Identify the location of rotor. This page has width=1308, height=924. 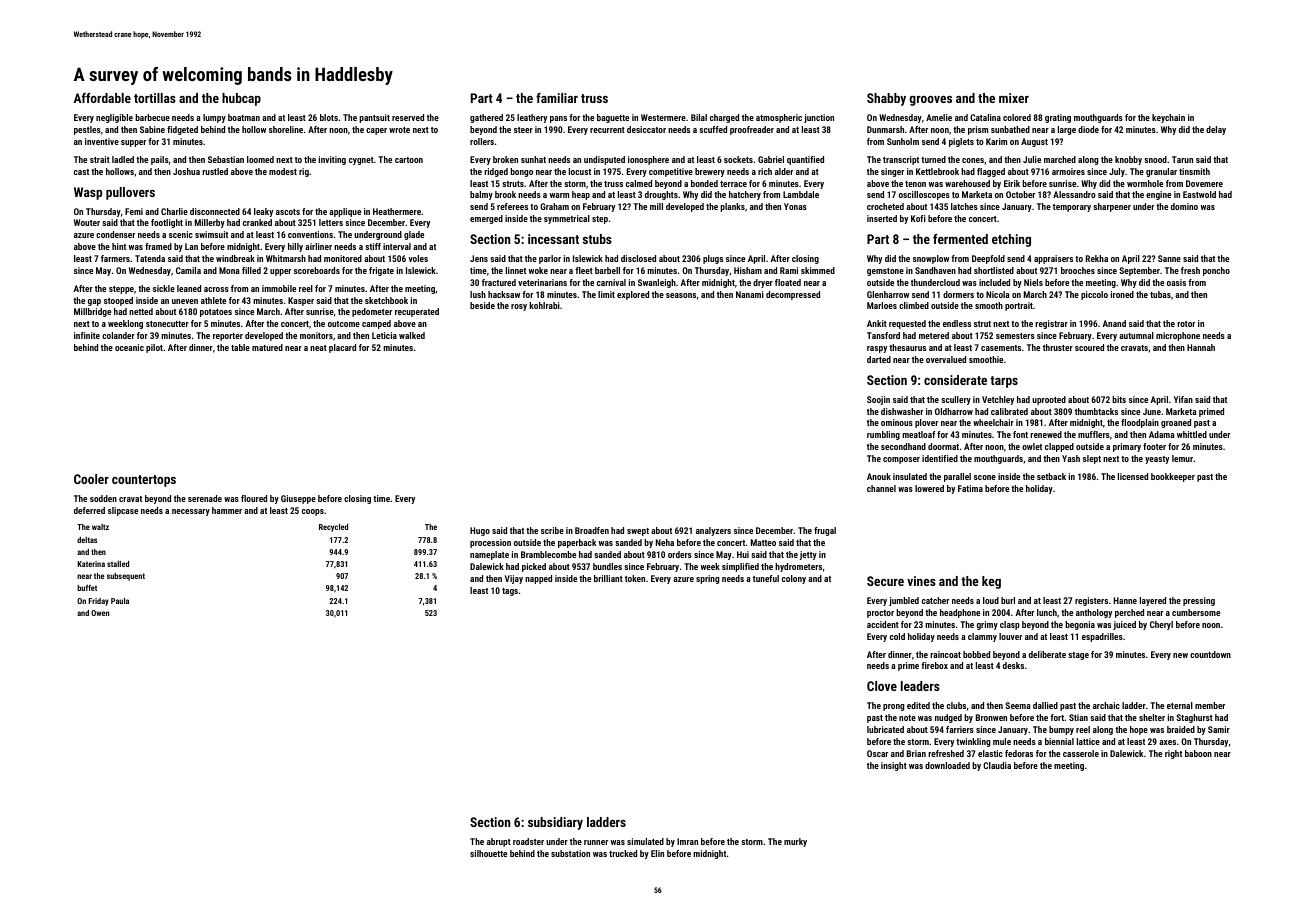
(1186, 324).
